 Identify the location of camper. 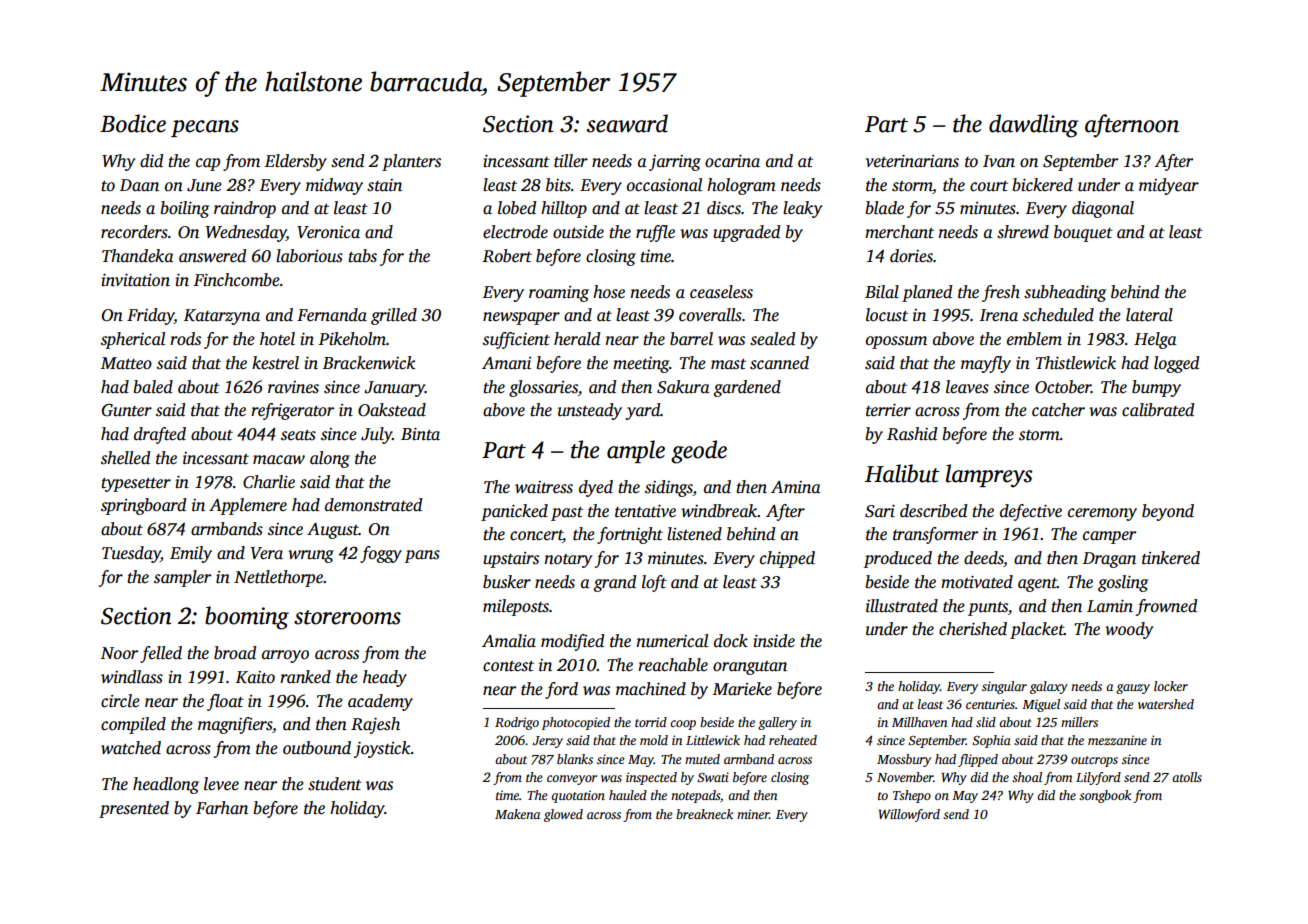
(1109, 537).
